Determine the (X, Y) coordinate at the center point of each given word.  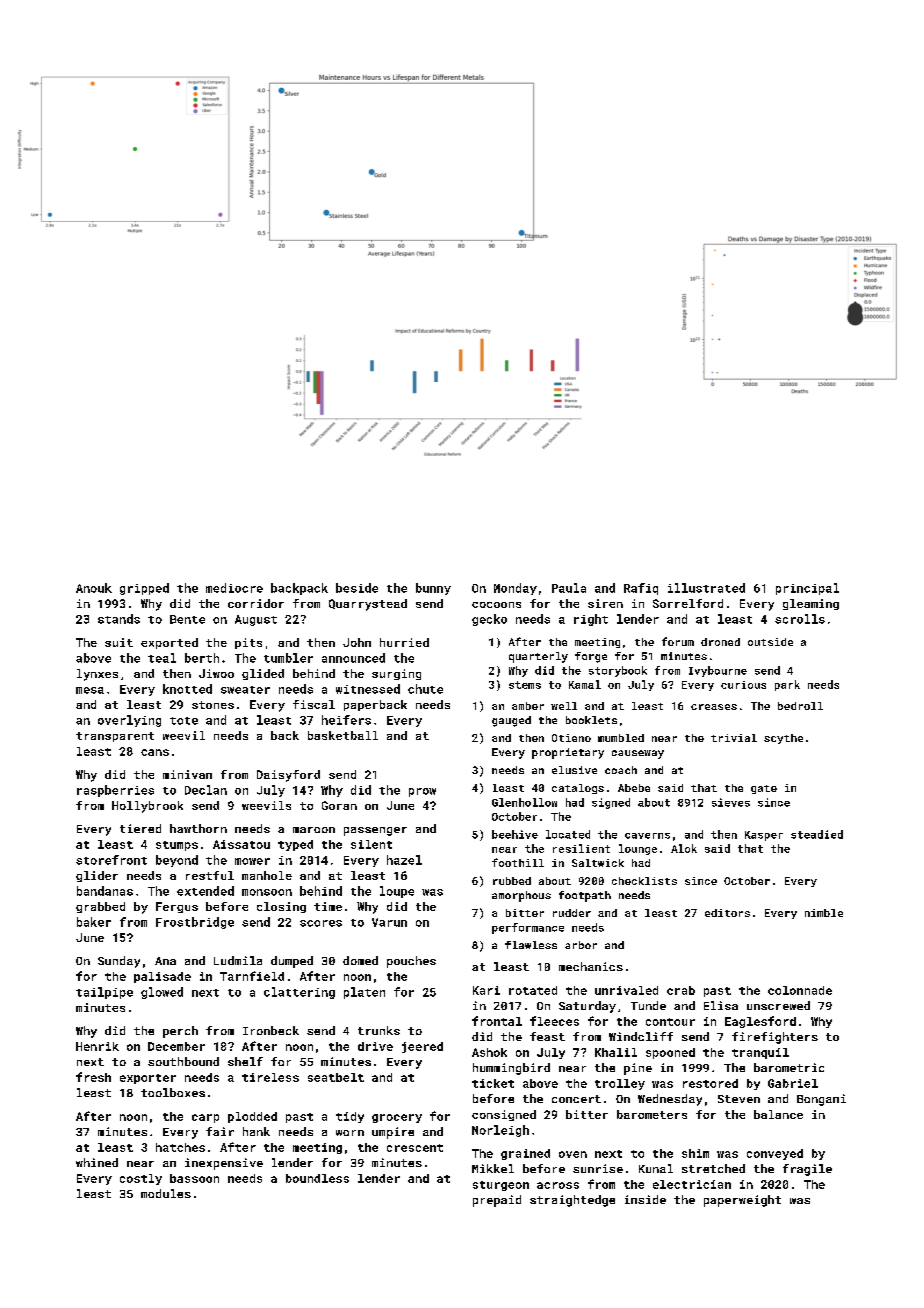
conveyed (775, 1154)
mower (252, 861)
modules (166, 1193)
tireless (270, 1077)
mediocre (234, 588)
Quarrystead (368, 605)
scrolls (800, 619)
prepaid (497, 1201)
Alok (684, 848)
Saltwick (598, 863)
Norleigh (500, 1131)
